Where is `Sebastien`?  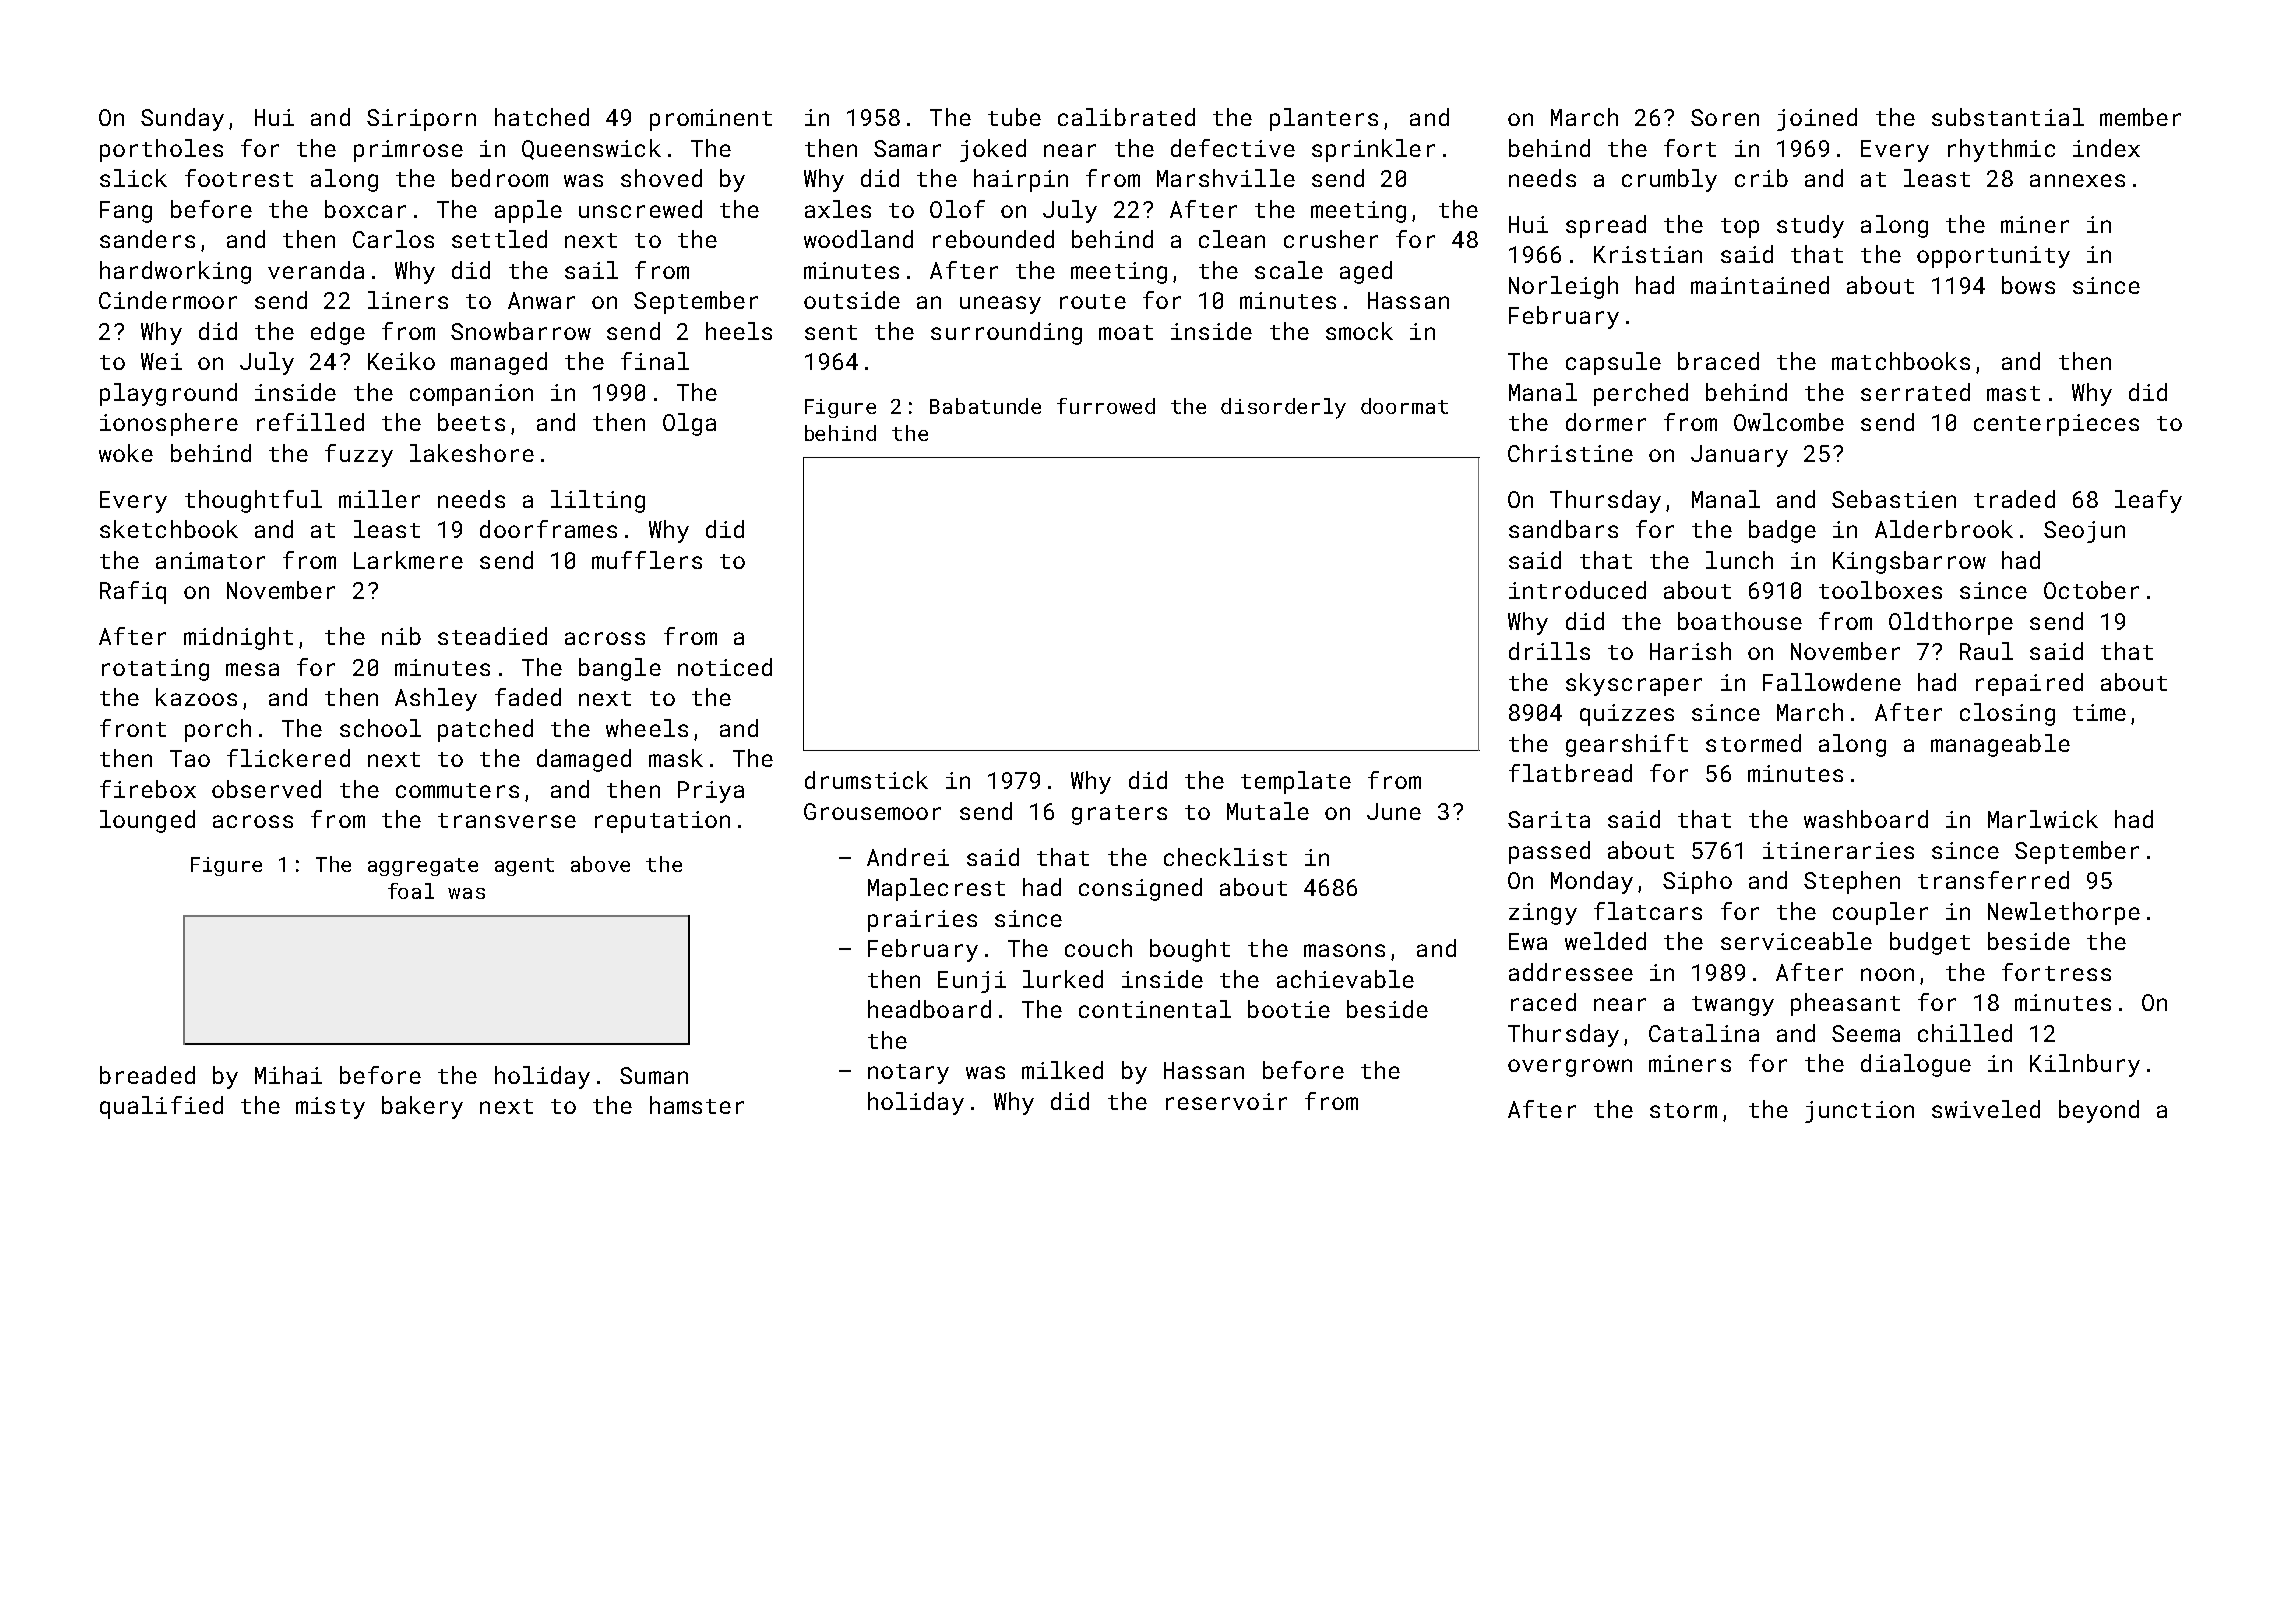
Sebastien is located at coordinates (1894, 499).
